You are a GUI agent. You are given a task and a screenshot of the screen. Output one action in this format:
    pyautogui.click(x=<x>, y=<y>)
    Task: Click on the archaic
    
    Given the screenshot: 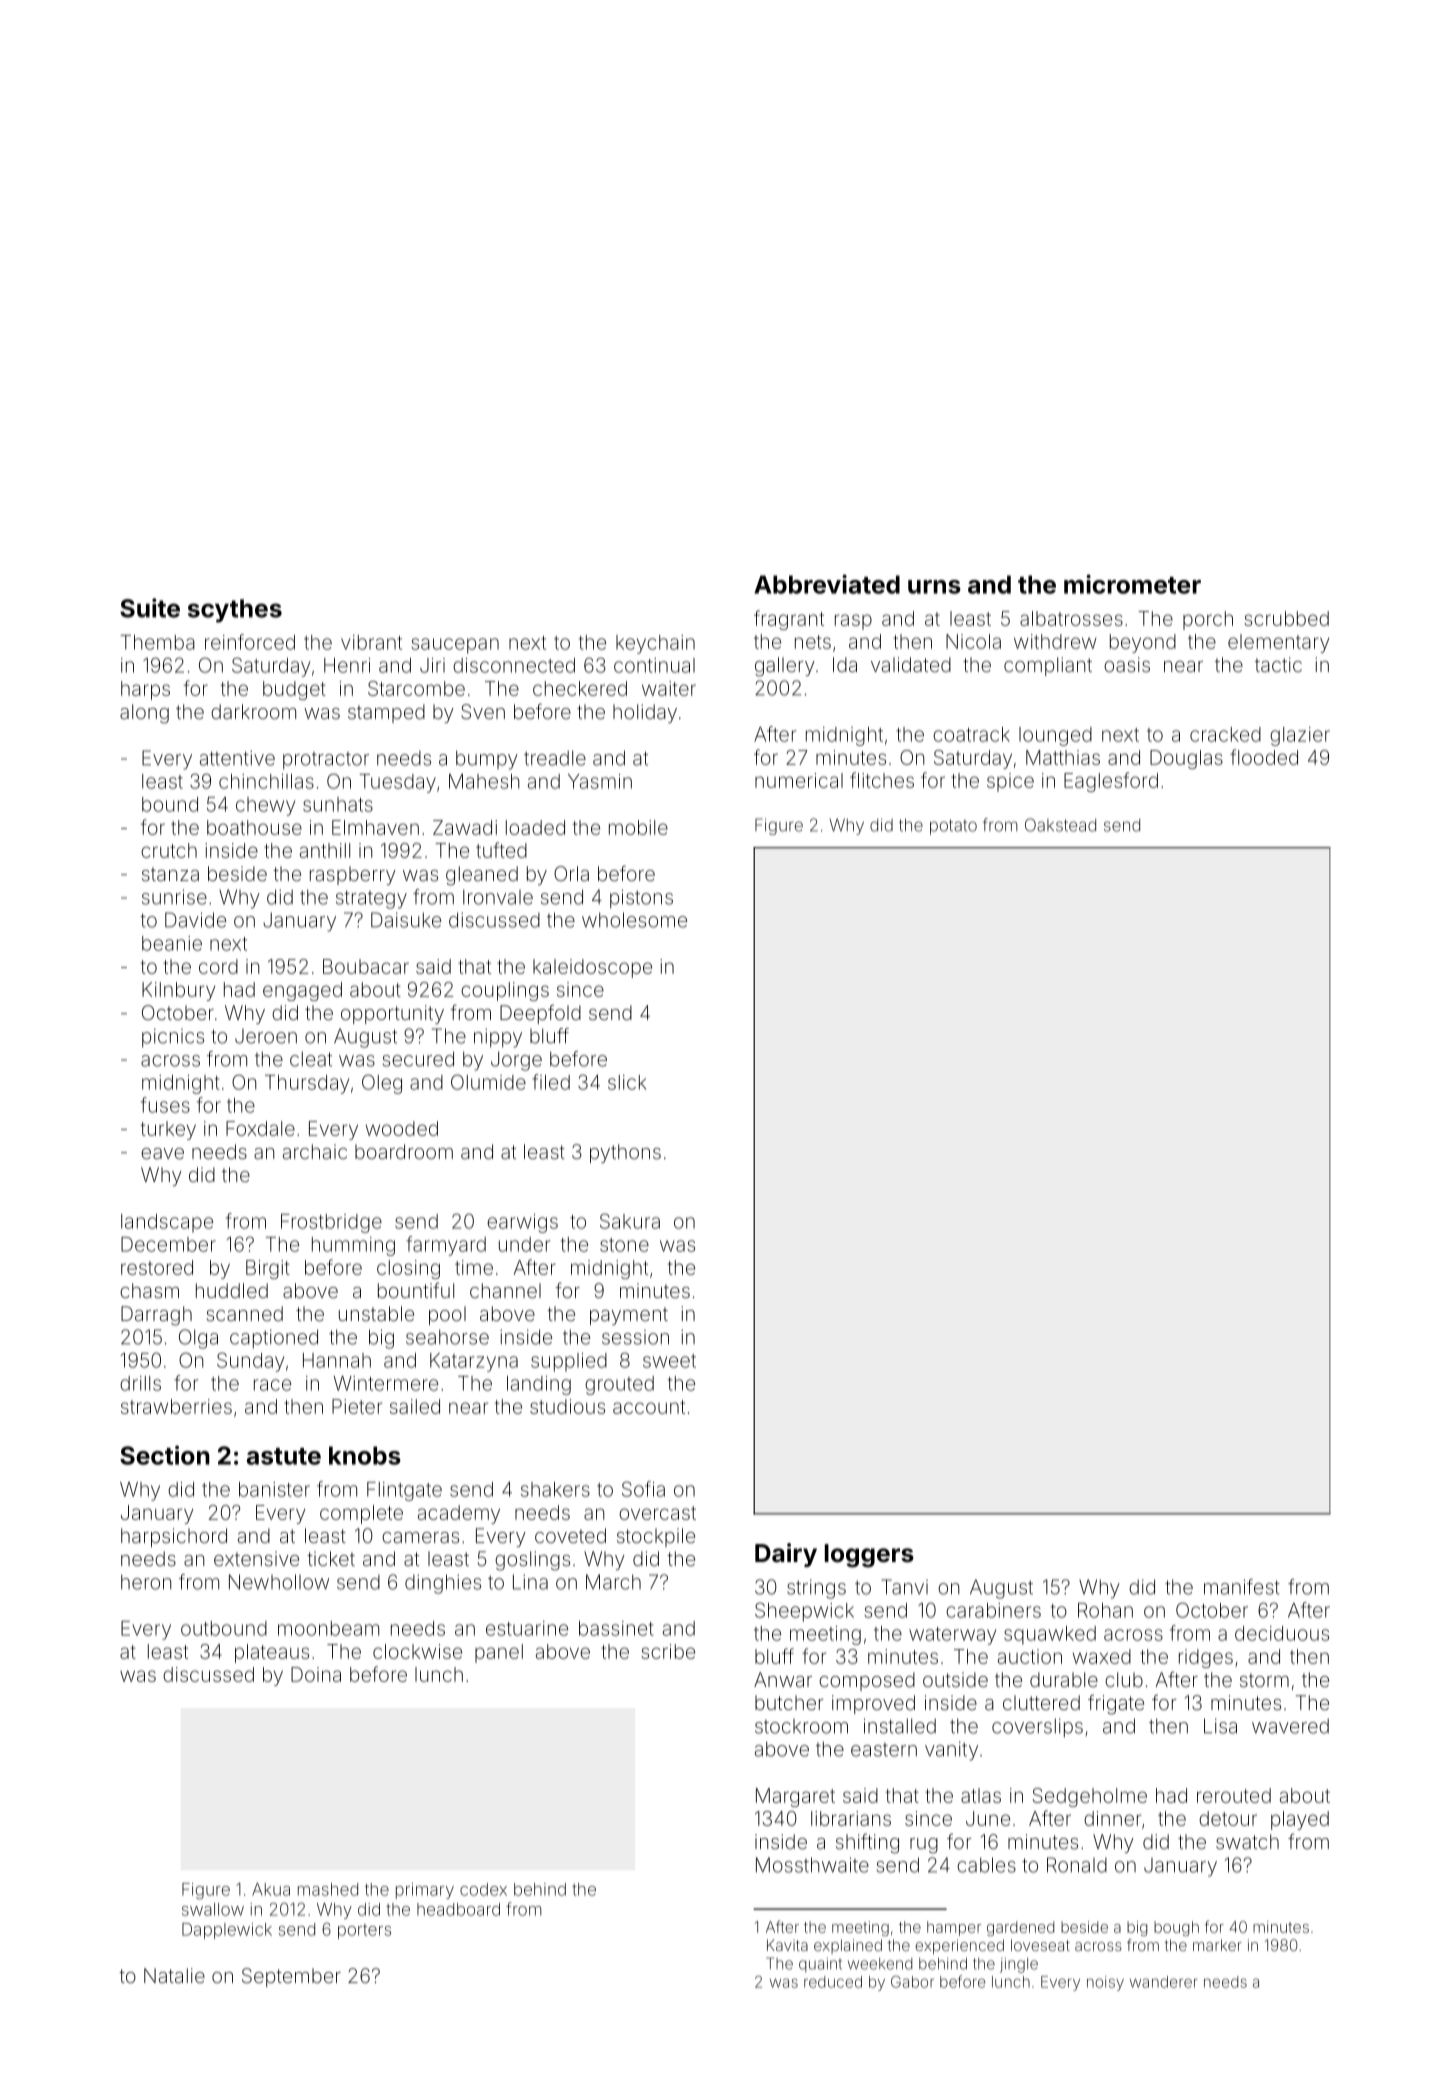 What is the action you would take?
    pyautogui.click(x=315, y=1151)
